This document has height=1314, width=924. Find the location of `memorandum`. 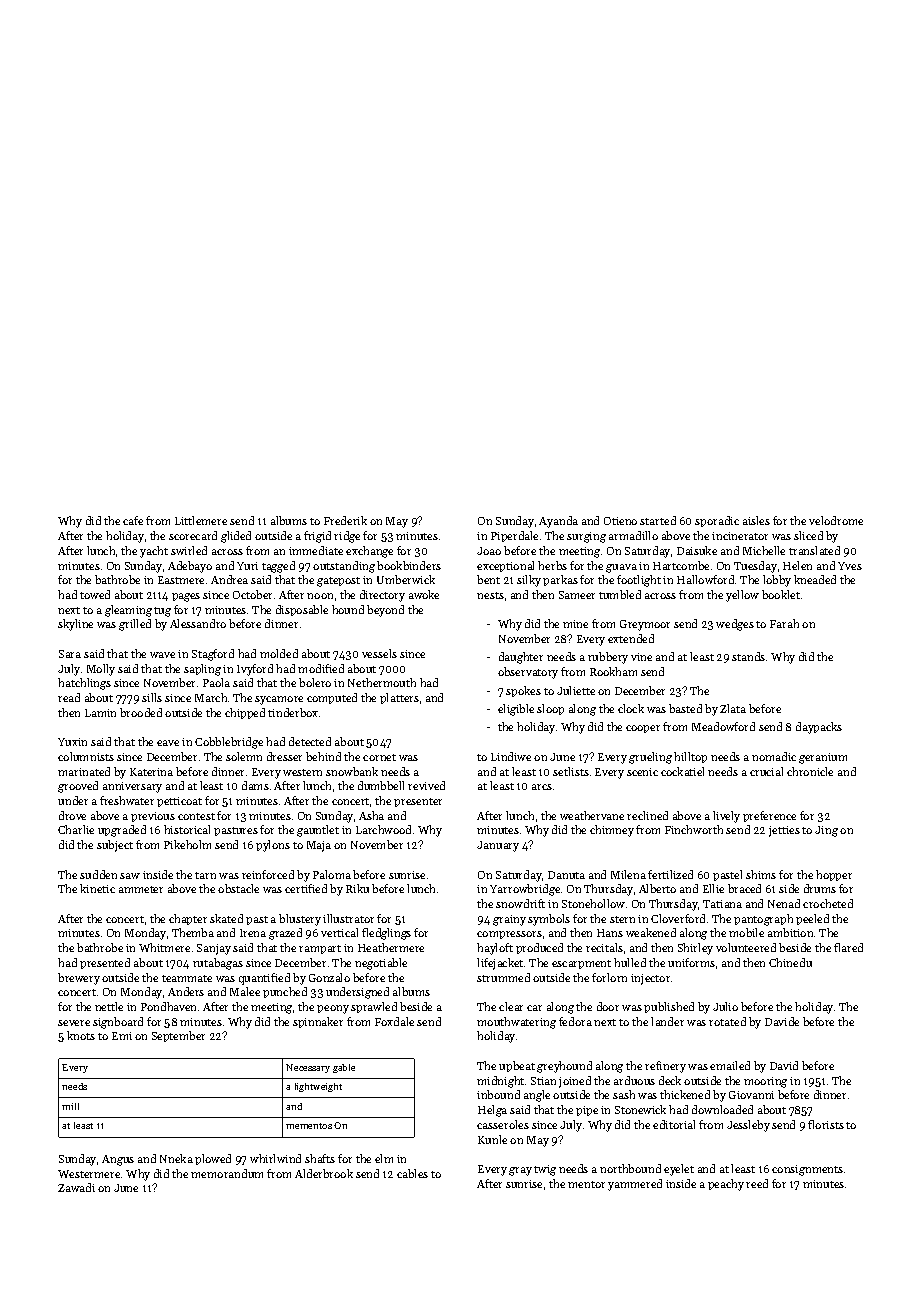

memorandum is located at coordinates (227, 1173).
